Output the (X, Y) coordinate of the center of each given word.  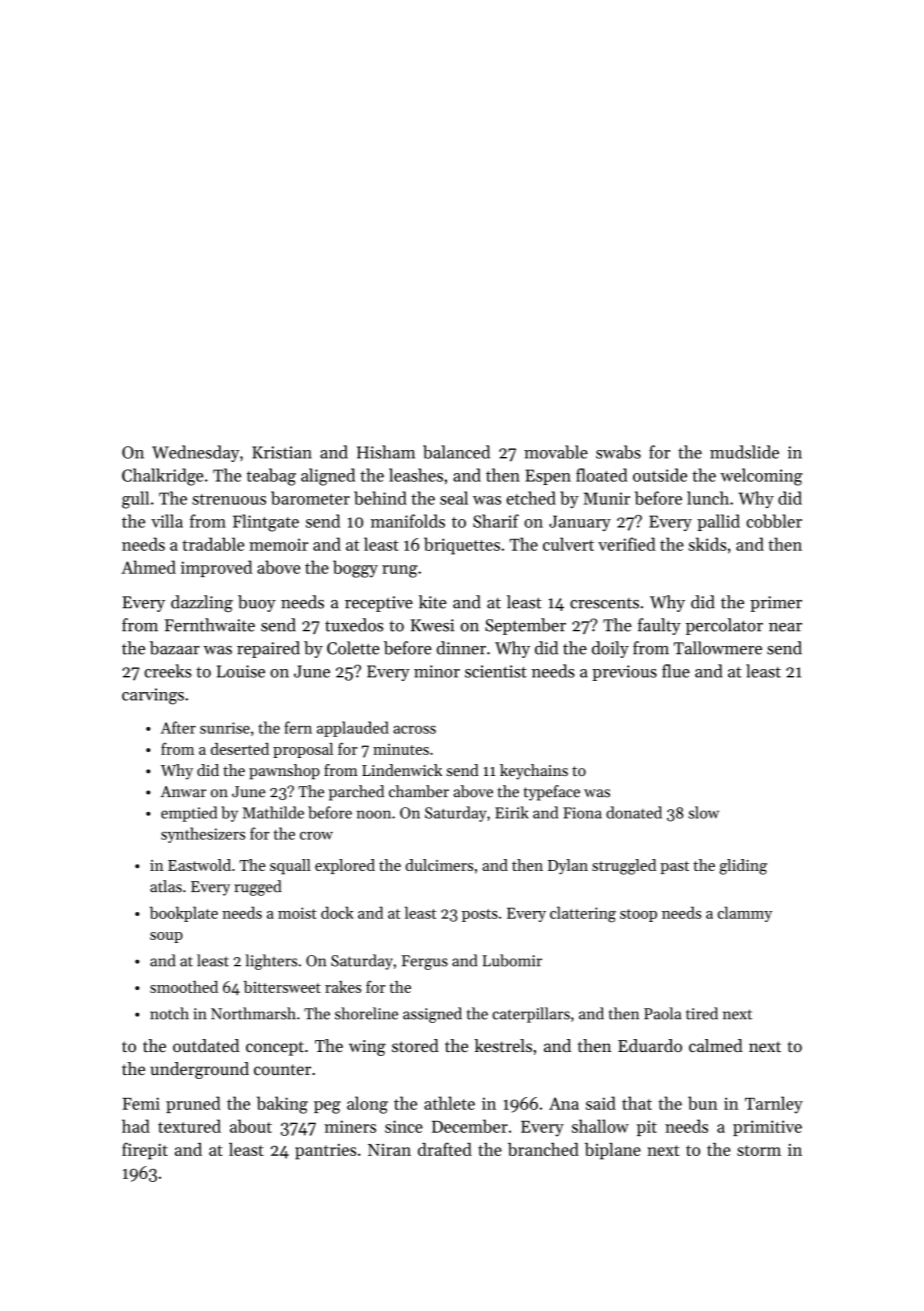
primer (776, 604)
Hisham (386, 452)
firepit (145, 1151)
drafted (445, 1149)
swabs (618, 452)
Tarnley (774, 1105)
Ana (564, 1103)
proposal (303, 750)
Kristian (282, 452)
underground (199, 1070)
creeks (167, 671)
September (525, 626)
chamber (419, 791)
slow (703, 812)
